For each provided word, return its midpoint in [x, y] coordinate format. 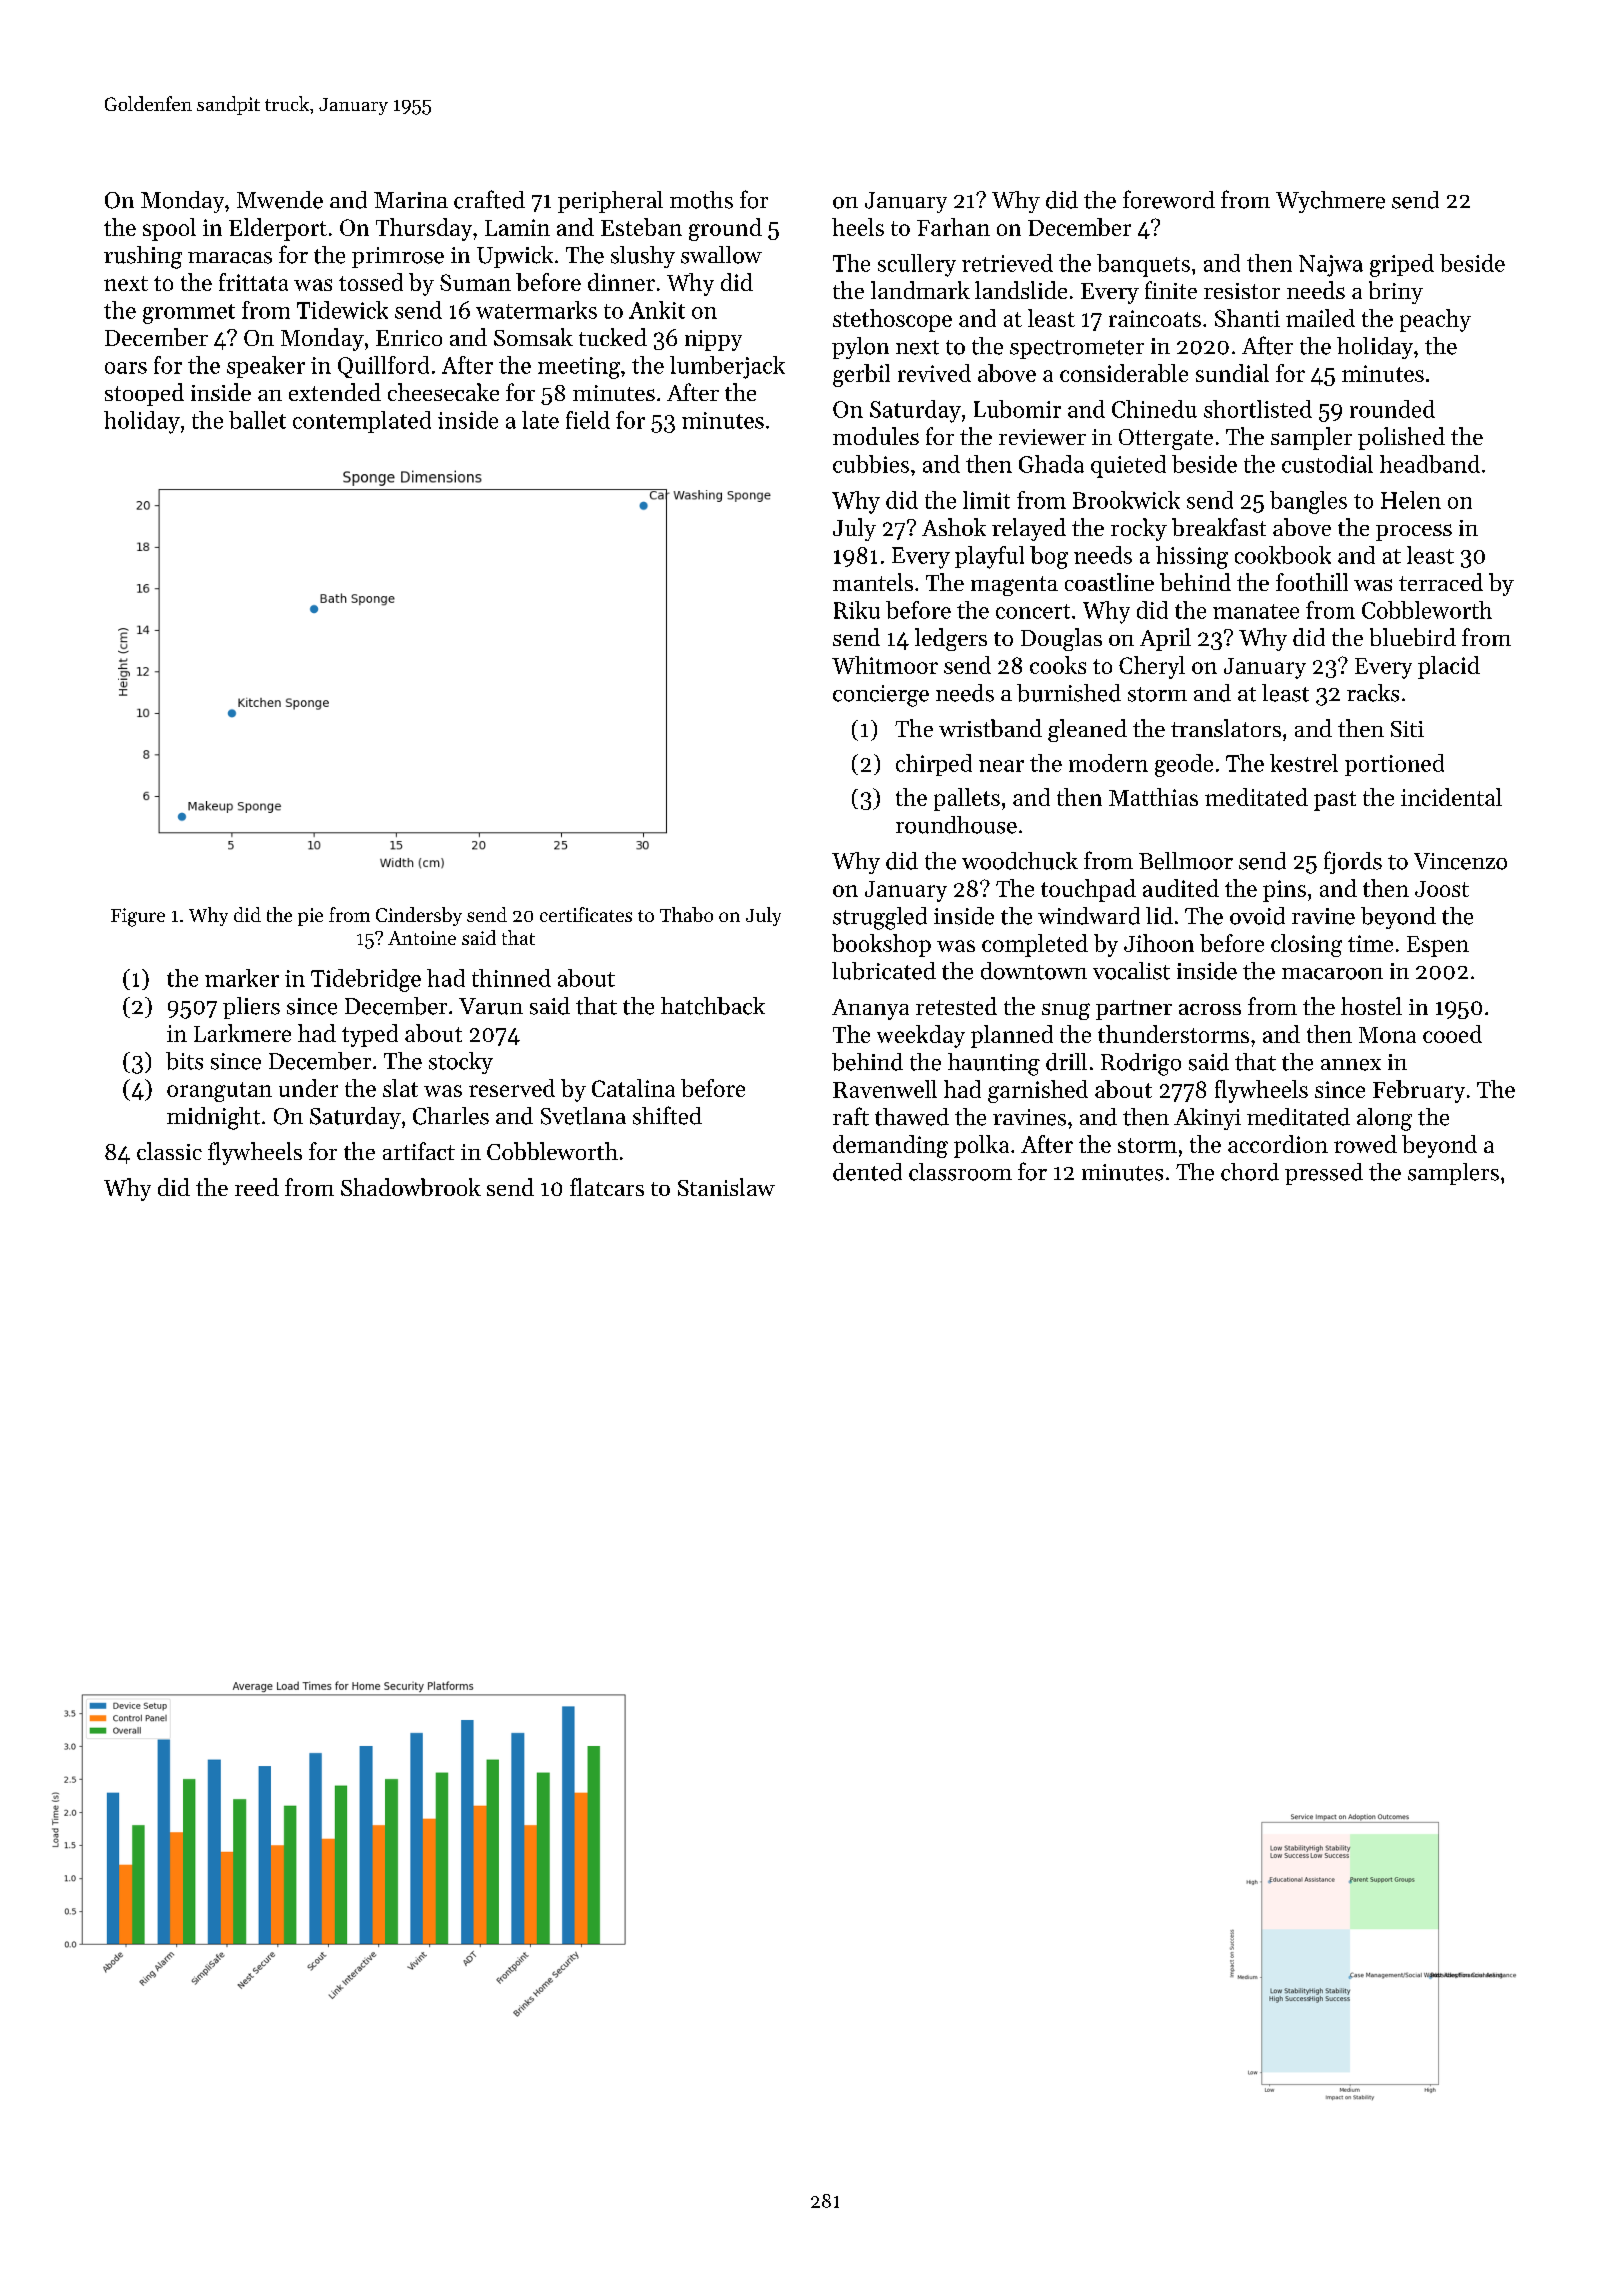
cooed [1452, 1034]
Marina [411, 200]
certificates [586, 914]
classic [169, 1151]
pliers [251, 1008]
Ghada [1051, 464]
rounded [1392, 409]
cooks [1058, 665]
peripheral [610, 202]
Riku [857, 610]
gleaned [1087, 730]
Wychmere [1330, 202]
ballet [257, 420]
